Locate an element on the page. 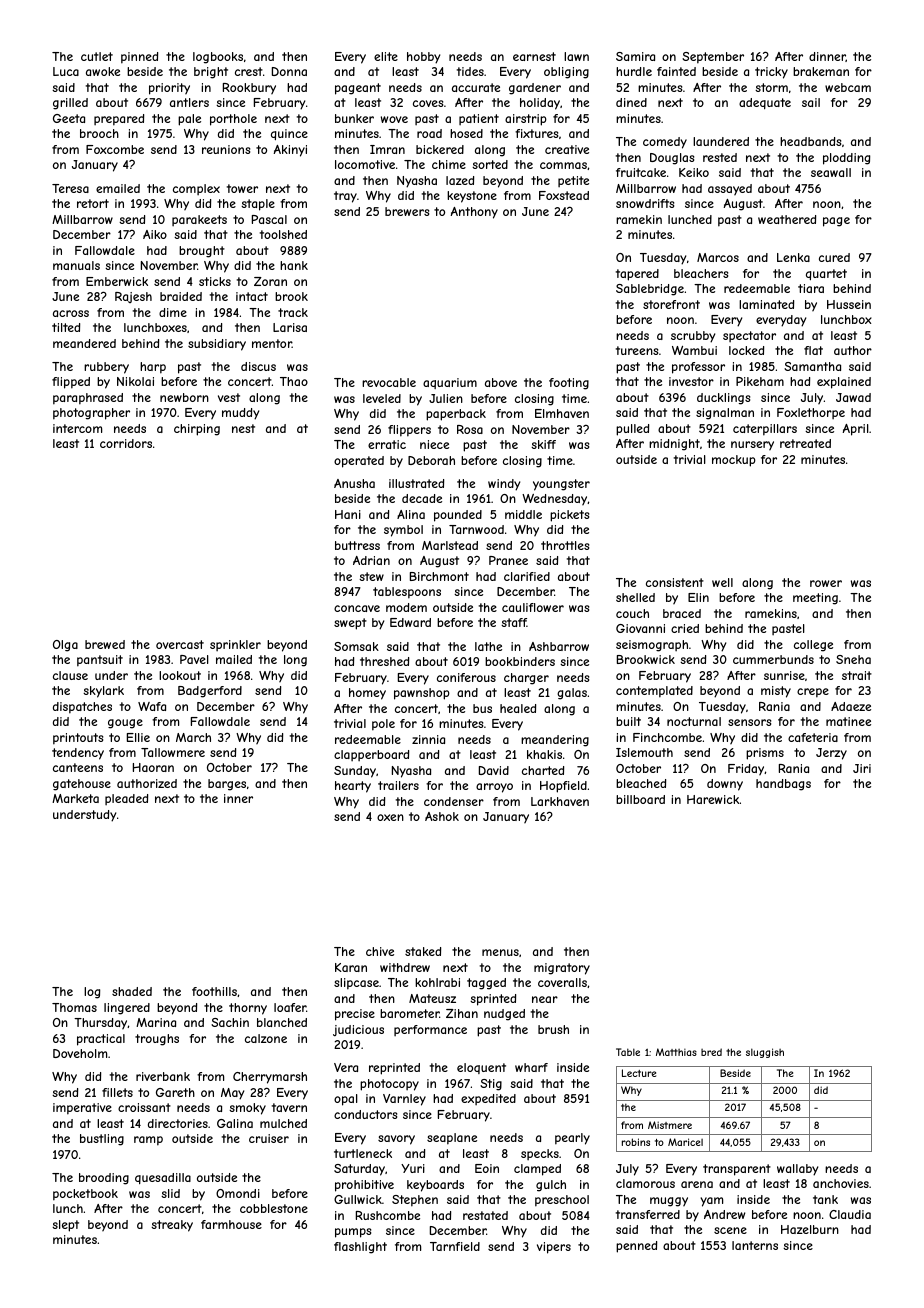 The height and width of the document is (1308, 924). lanterns is located at coordinates (755, 1245).
